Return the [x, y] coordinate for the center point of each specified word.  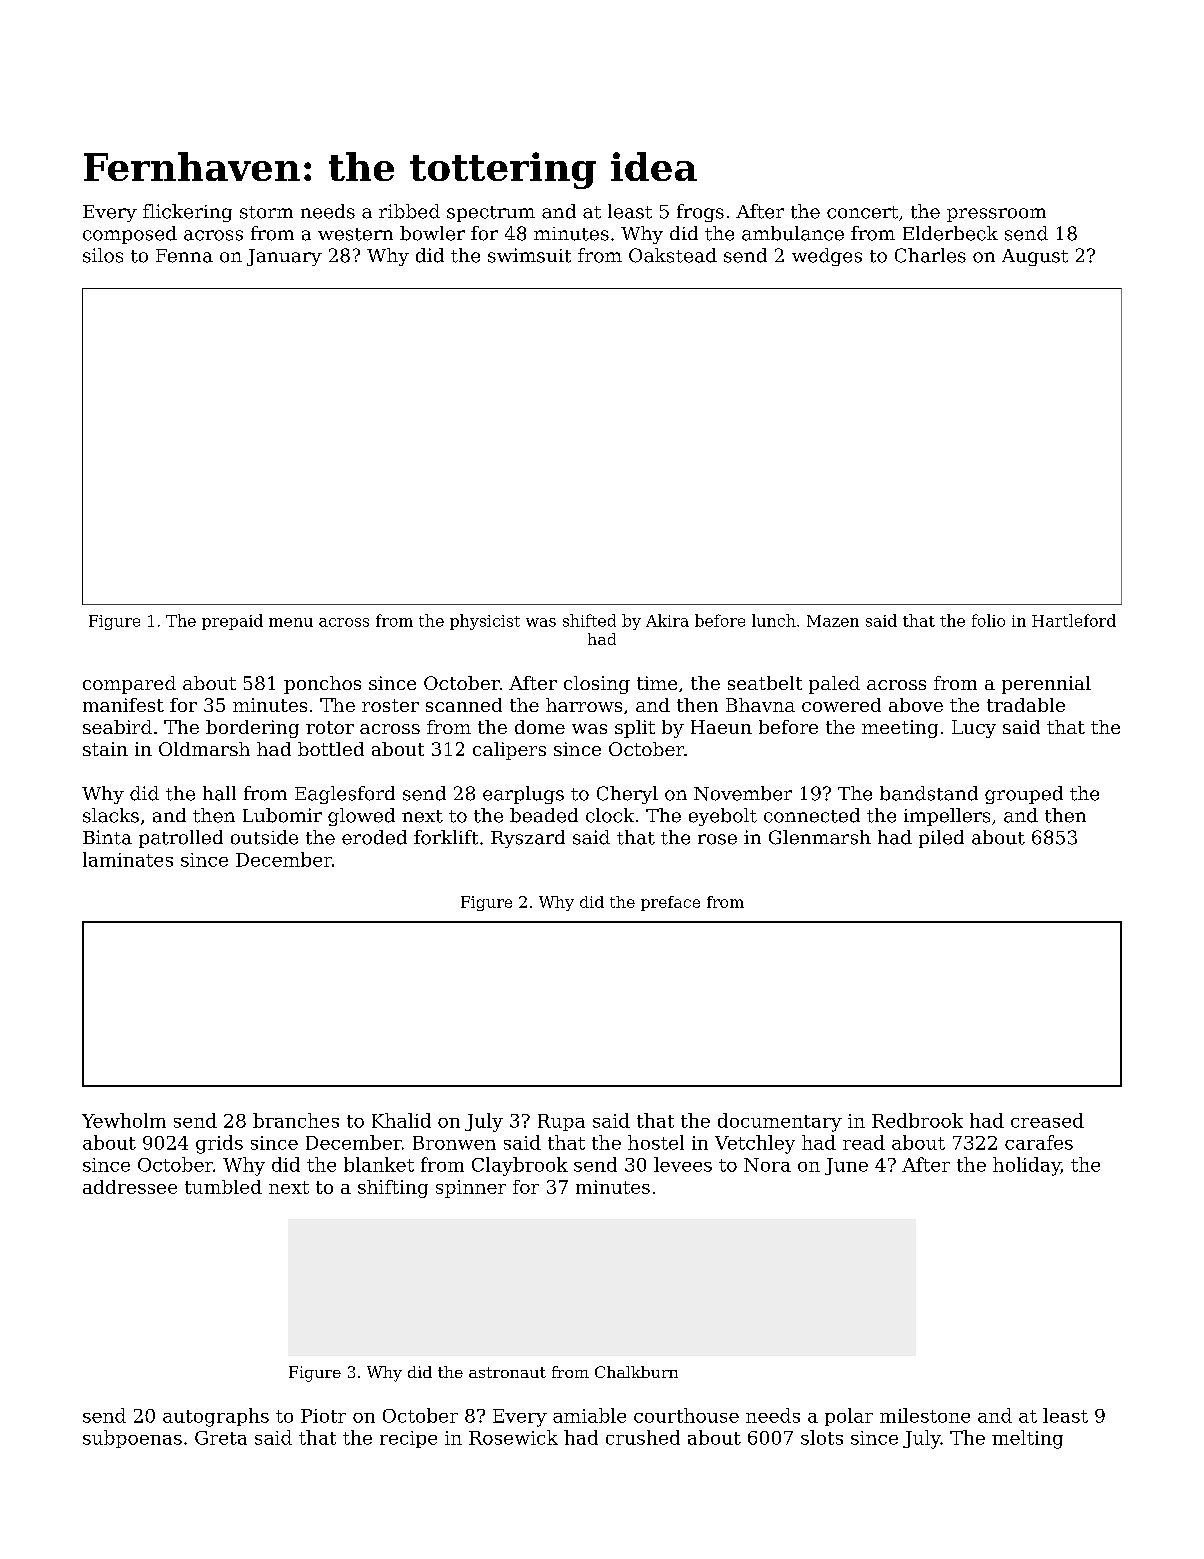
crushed [643, 1437]
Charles [930, 255]
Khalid [401, 1120]
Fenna [184, 256]
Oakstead [673, 255]
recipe [408, 1439]
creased [1047, 1120]
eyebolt [723, 817]
